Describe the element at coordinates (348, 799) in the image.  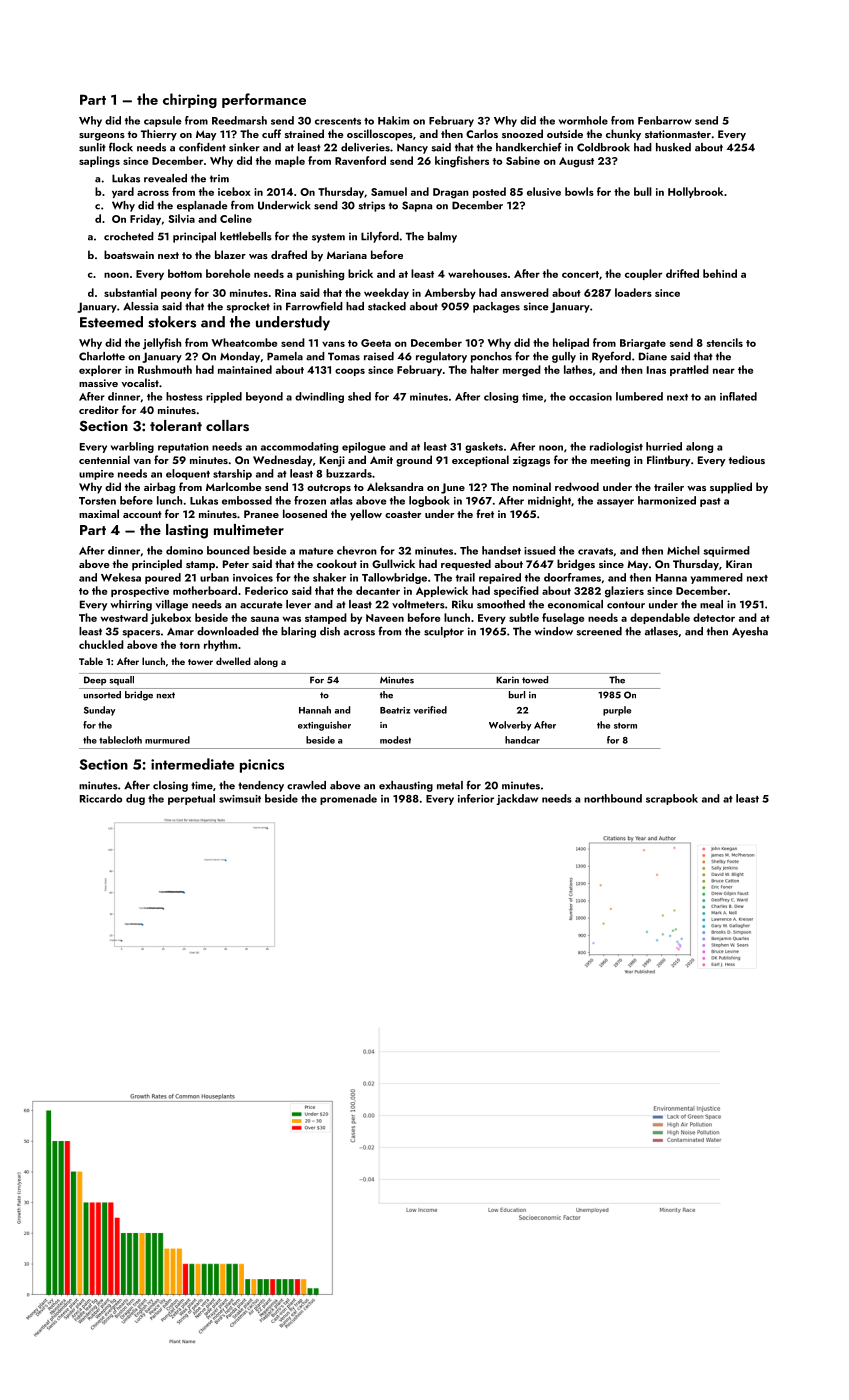
I see `promenade` at that location.
